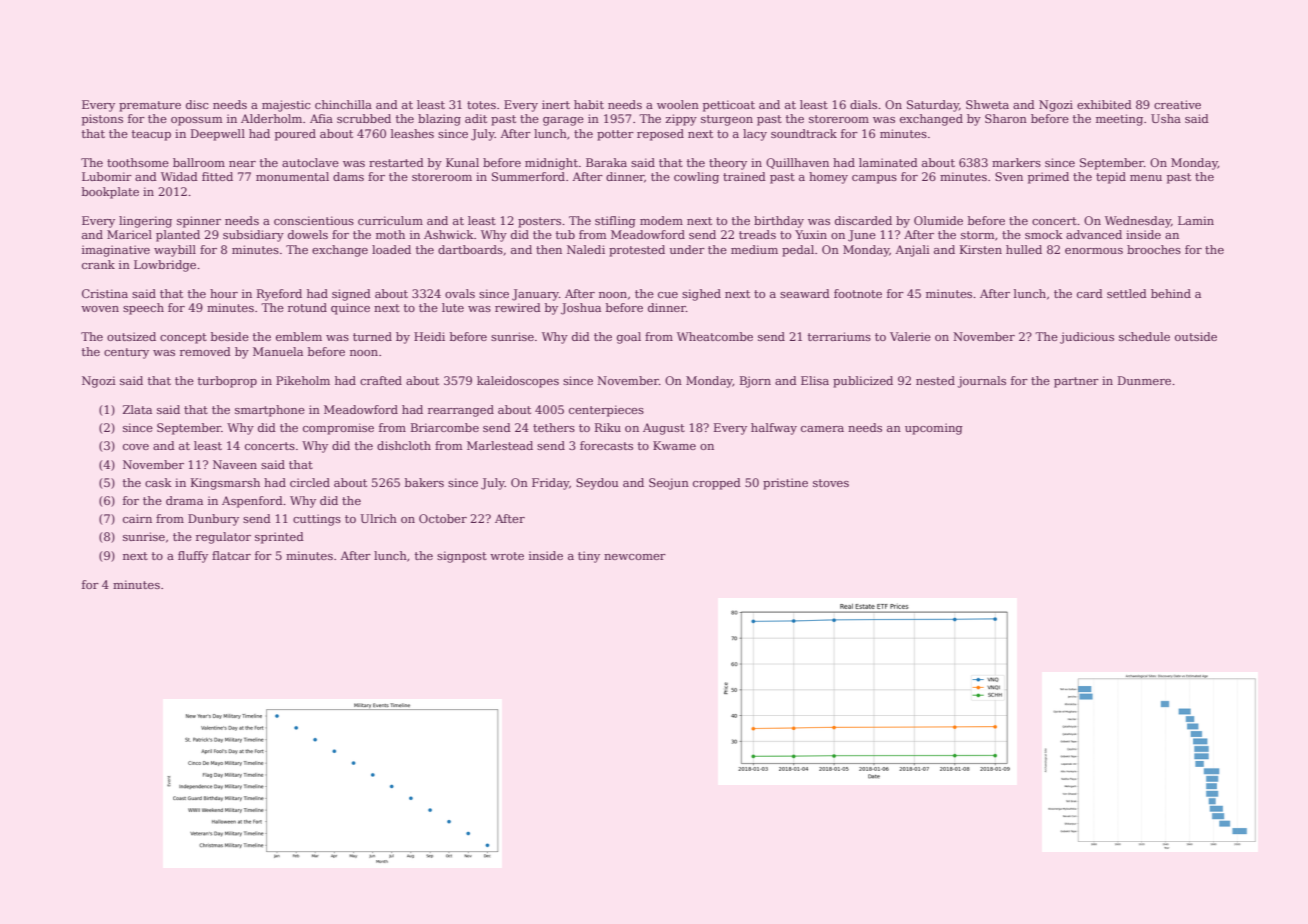  I want to click on Zlata, so click(137, 409).
